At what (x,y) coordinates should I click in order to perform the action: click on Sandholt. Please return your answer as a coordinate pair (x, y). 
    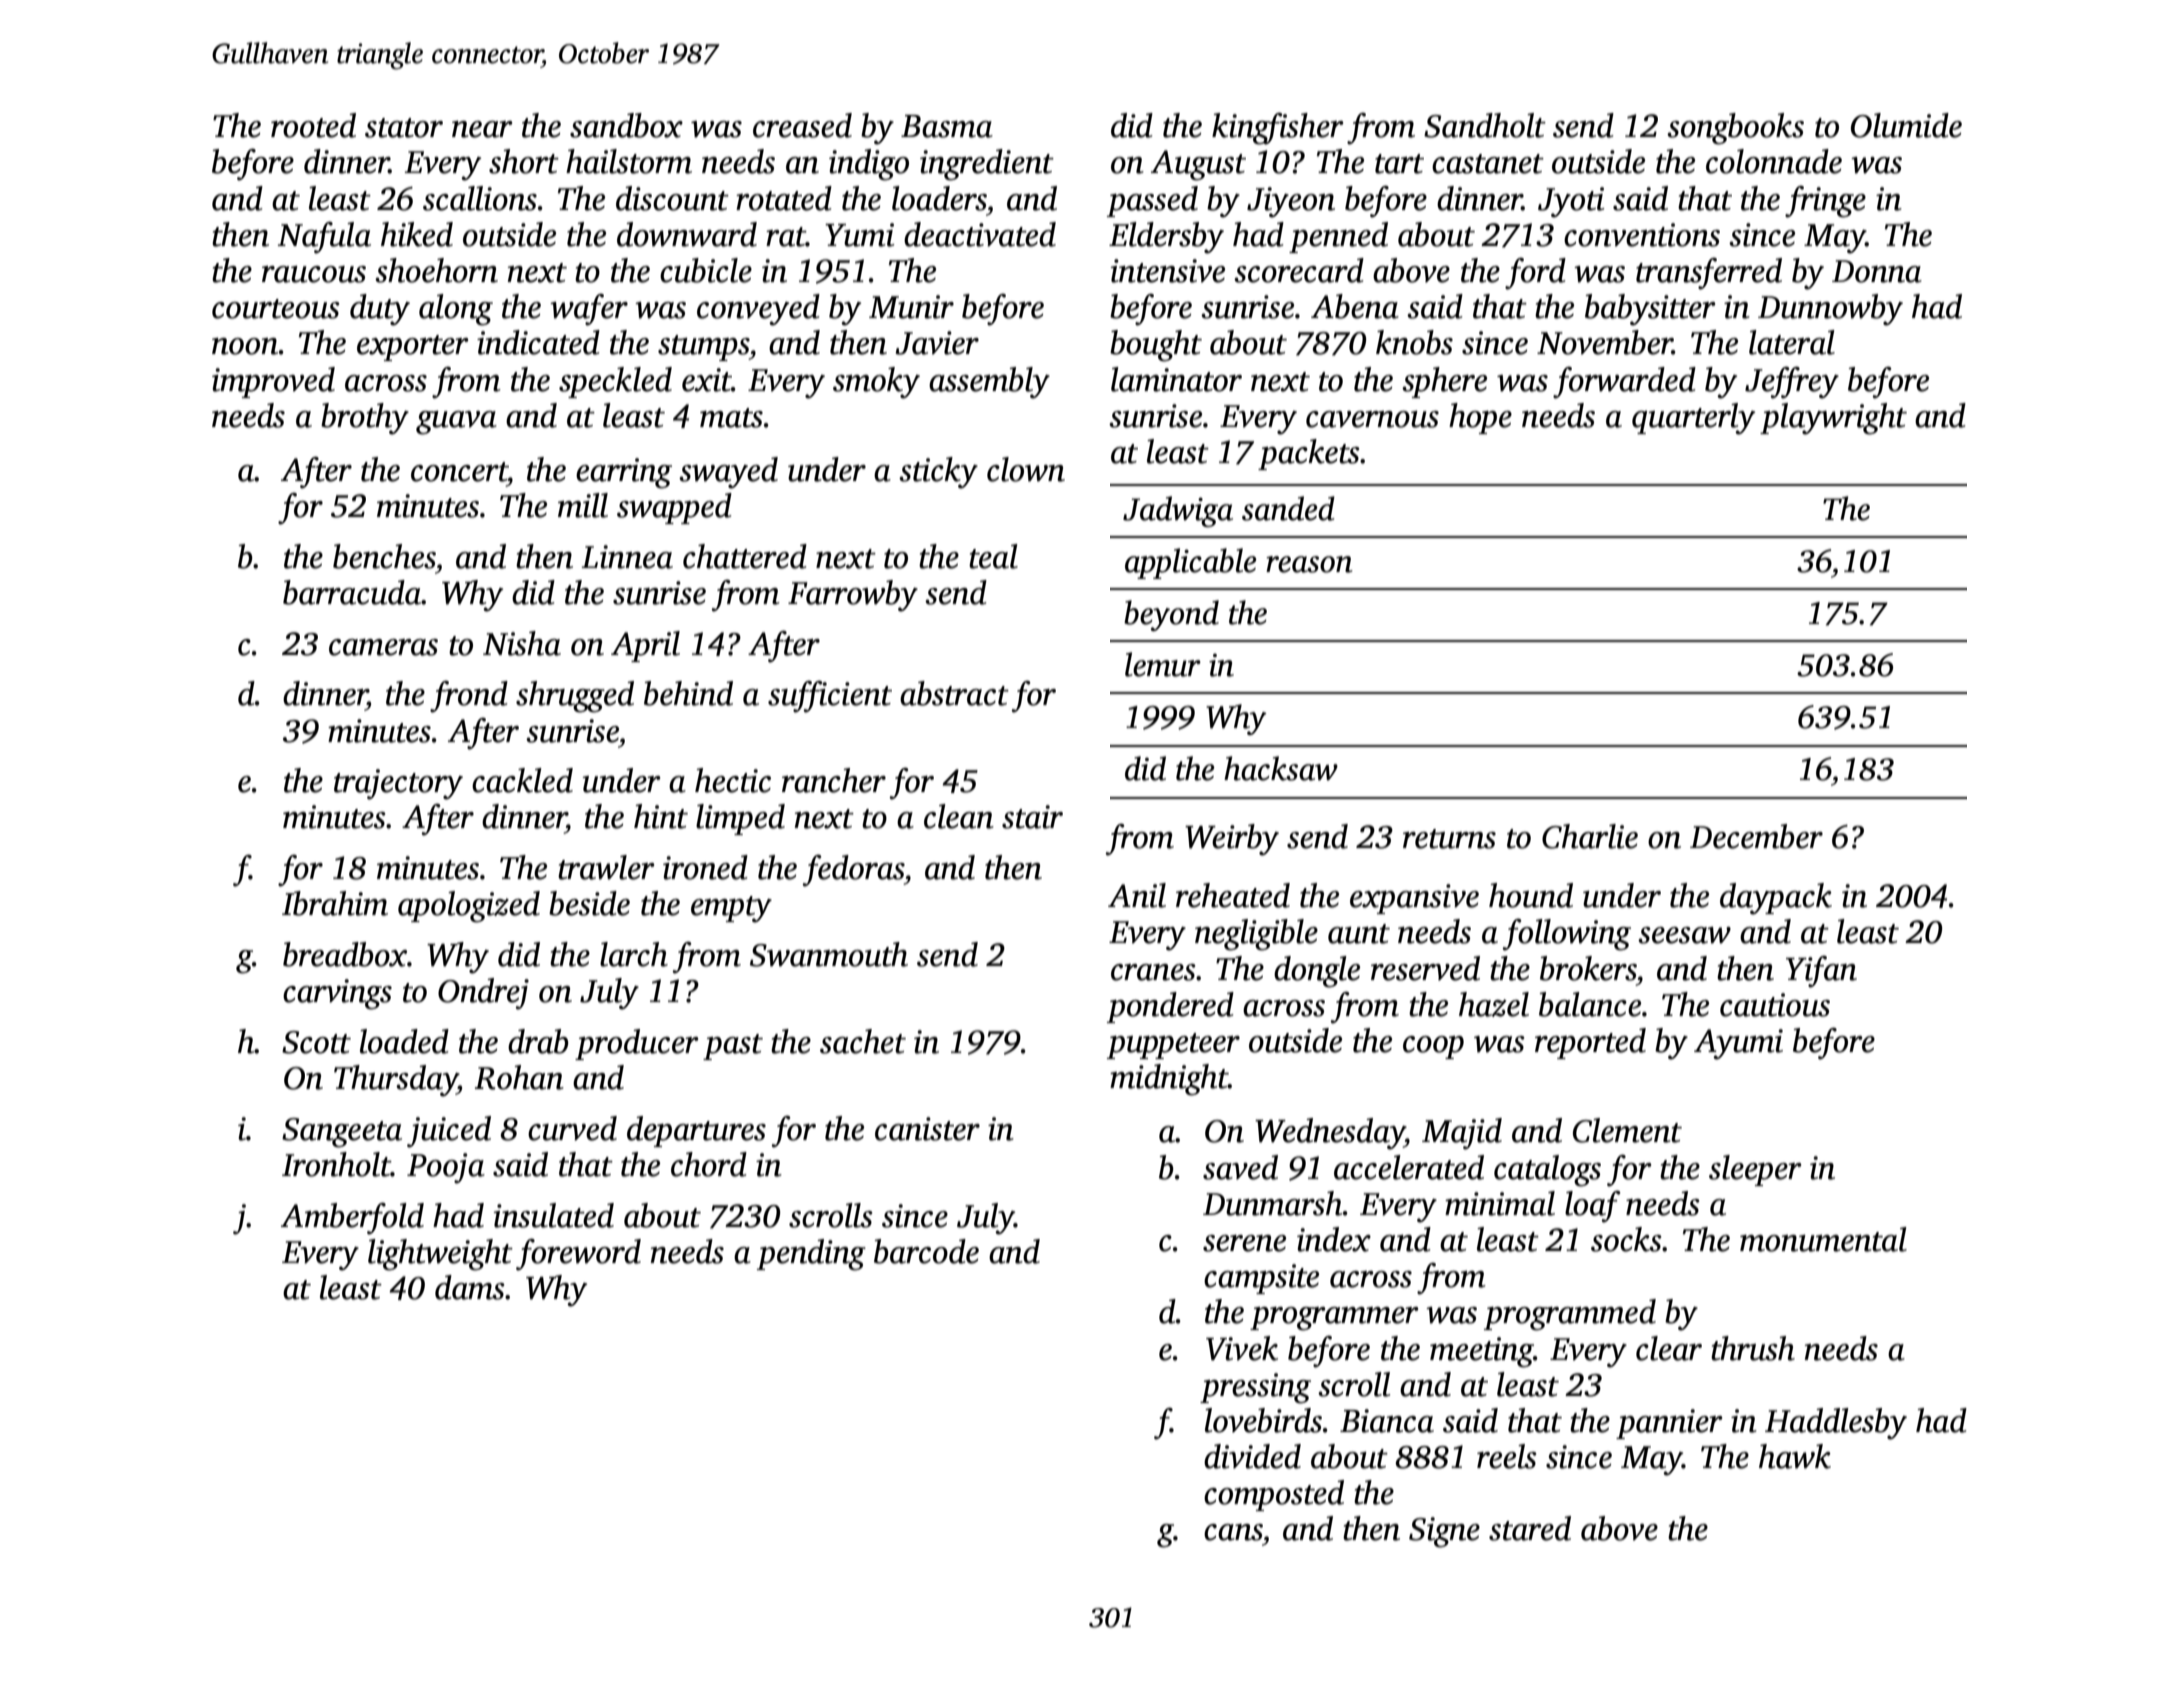
    Looking at the image, I should click on (1485, 125).
